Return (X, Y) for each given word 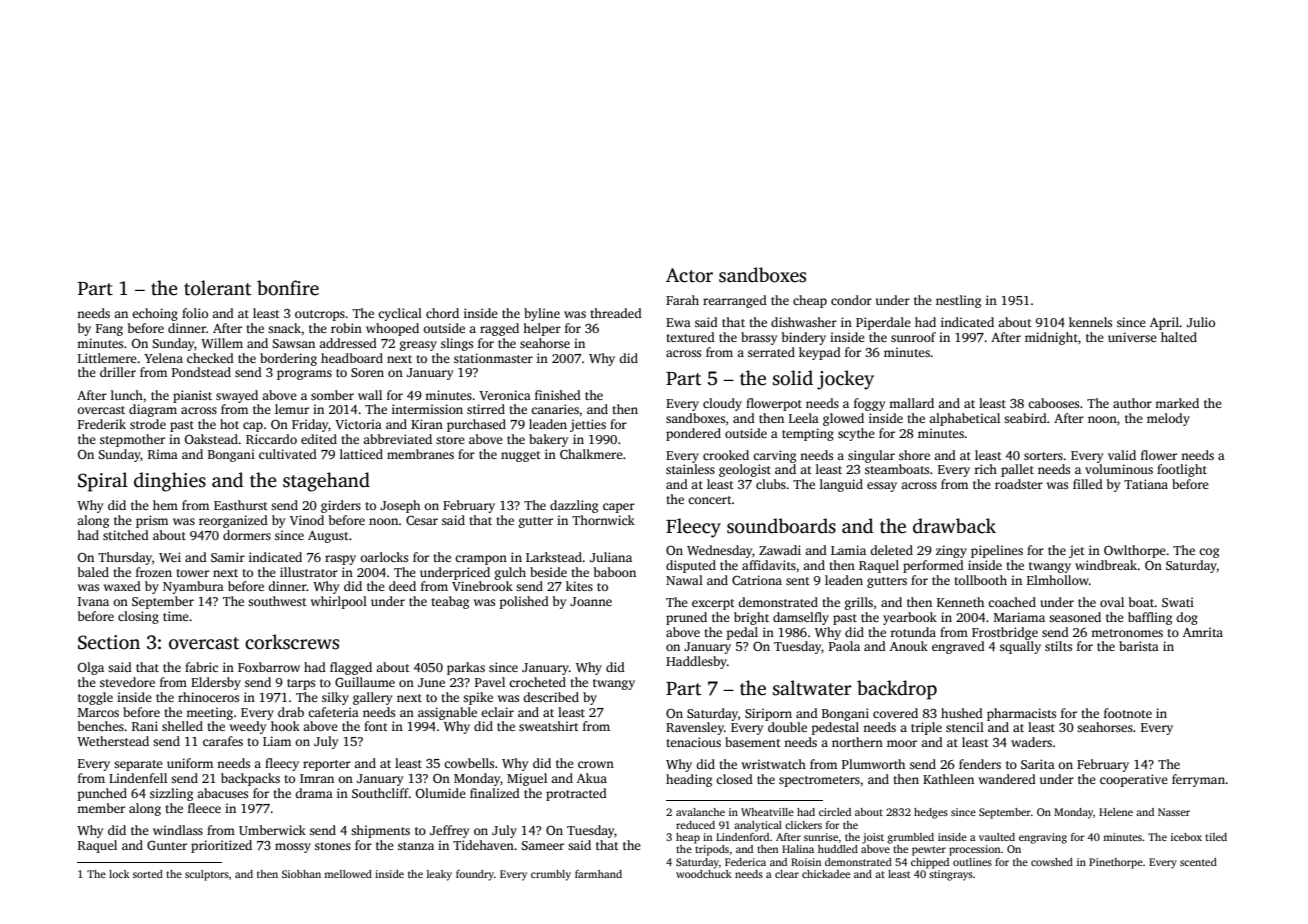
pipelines (997, 551)
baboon (615, 572)
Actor (689, 275)
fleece (204, 808)
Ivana (93, 601)
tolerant (217, 288)
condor (851, 300)
